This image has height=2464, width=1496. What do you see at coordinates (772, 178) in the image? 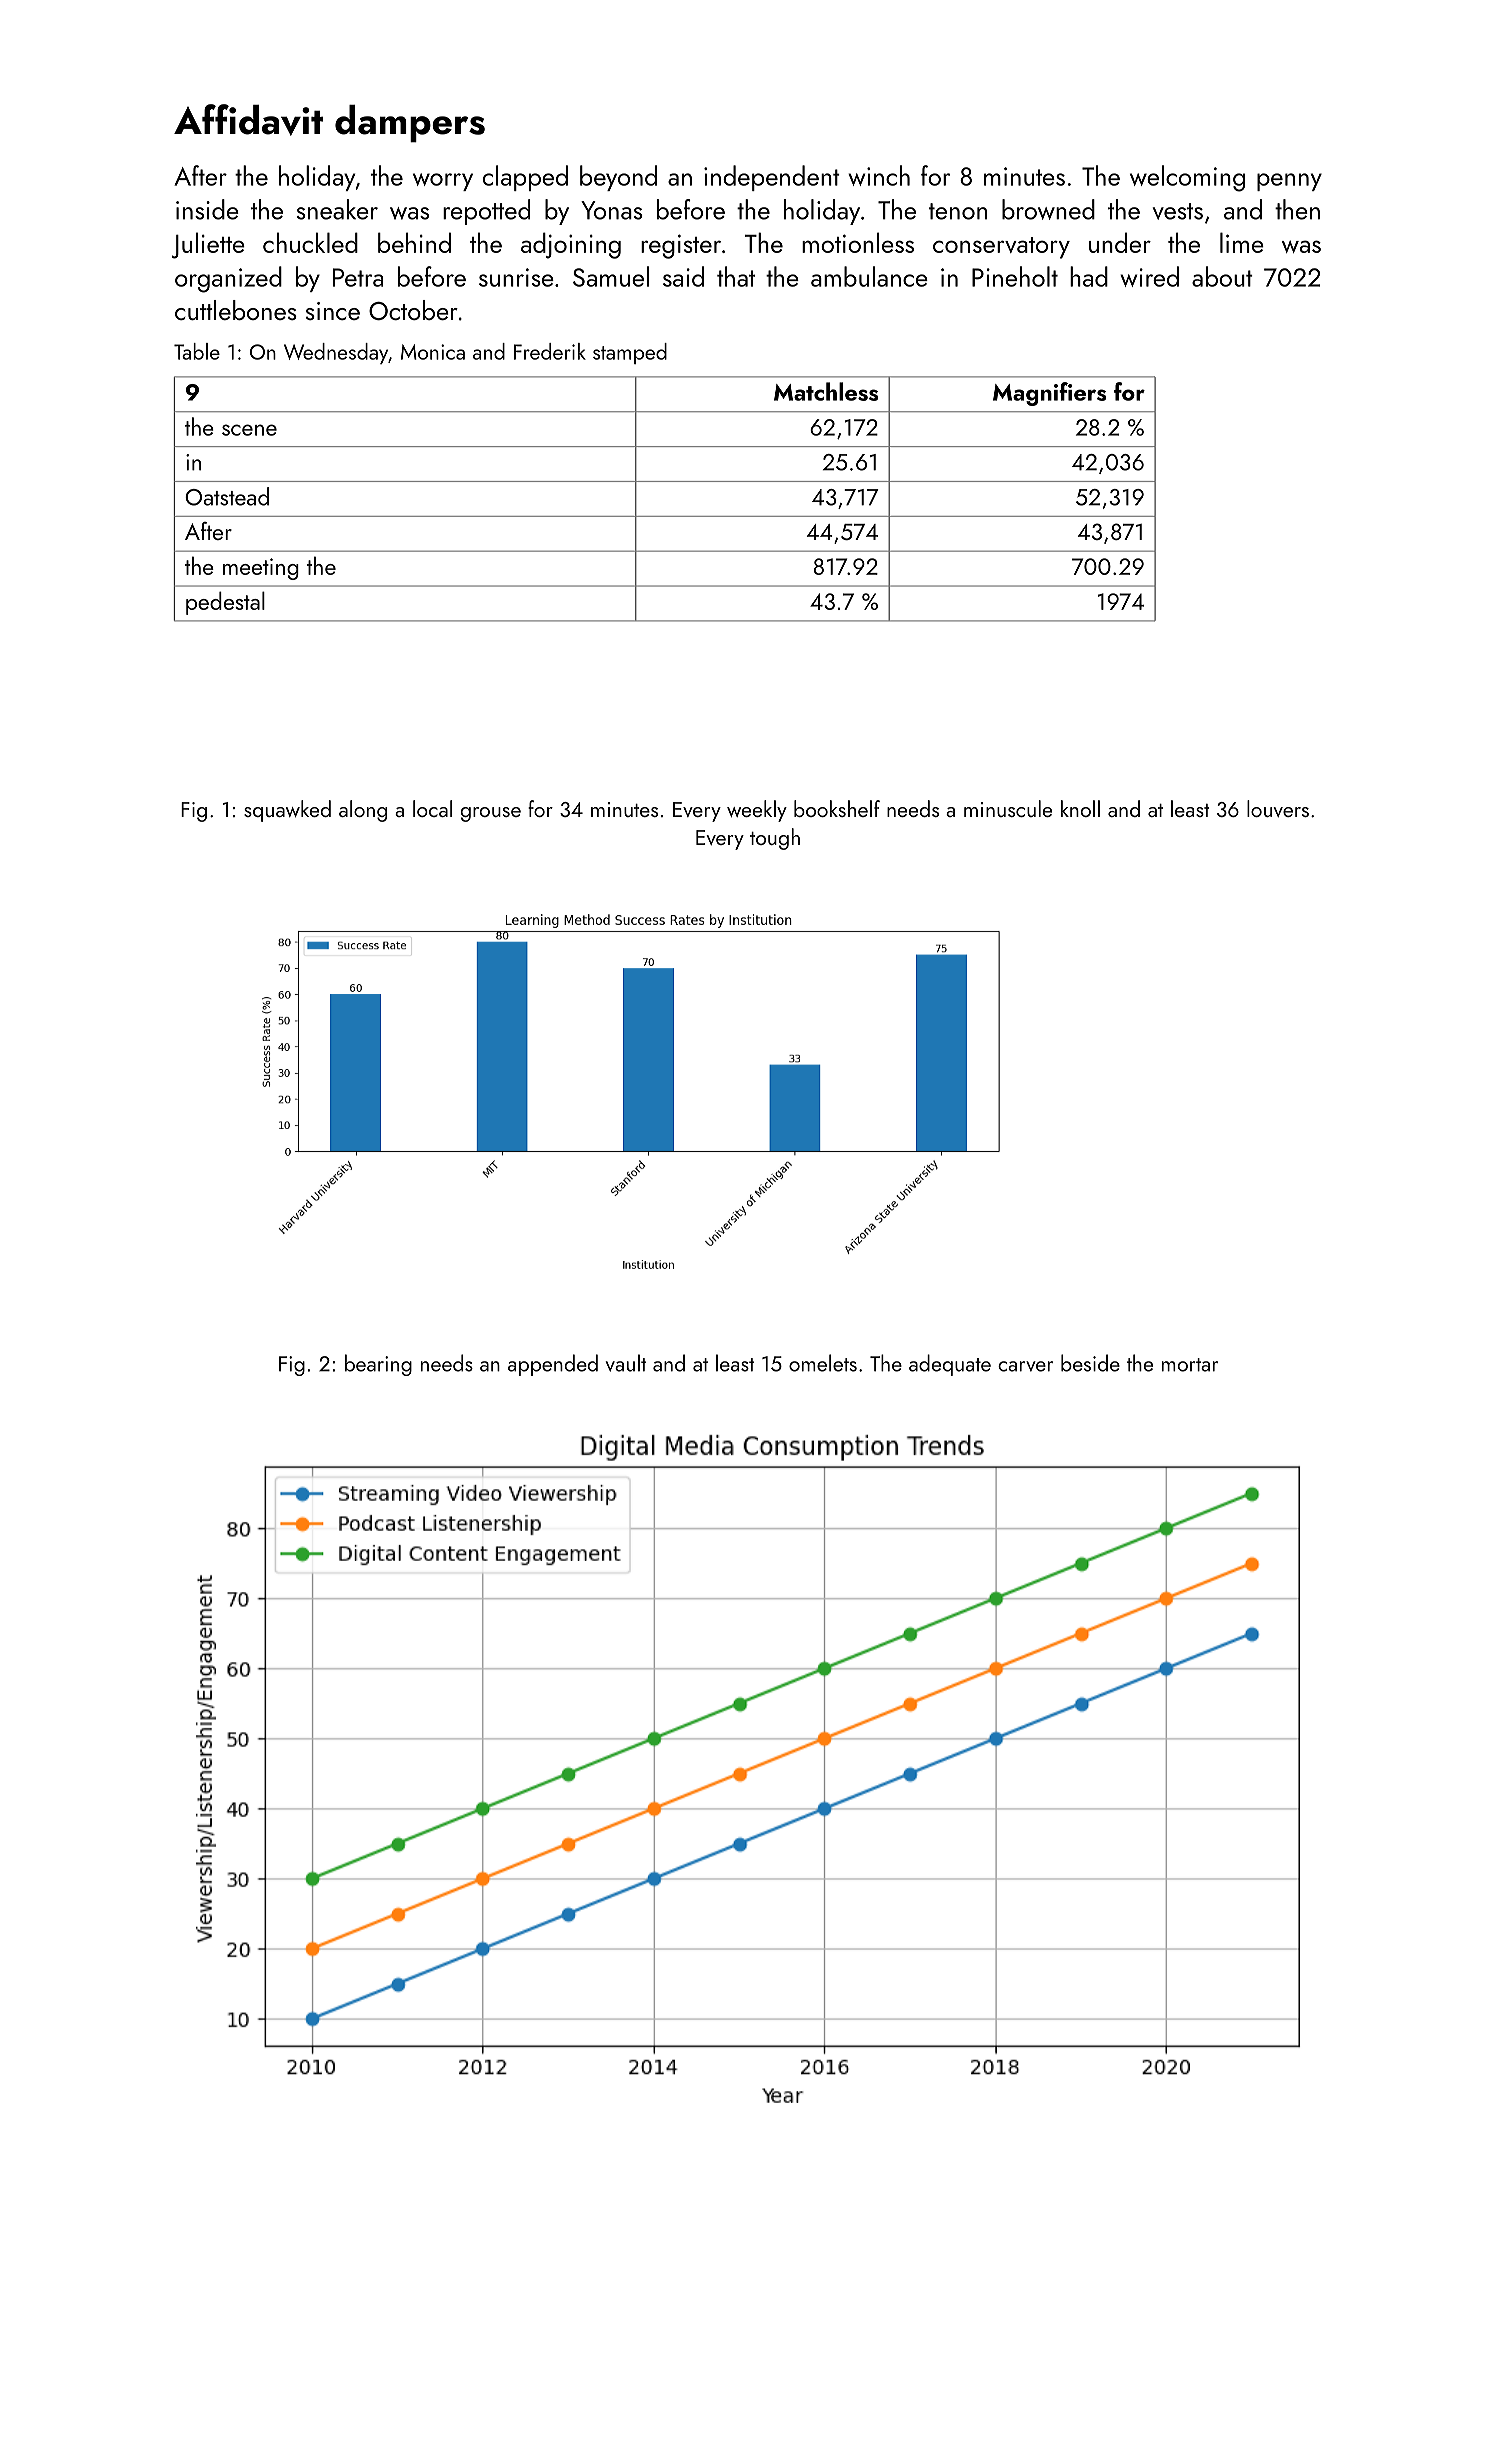
I see `independent` at bounding box center [772, 178].
